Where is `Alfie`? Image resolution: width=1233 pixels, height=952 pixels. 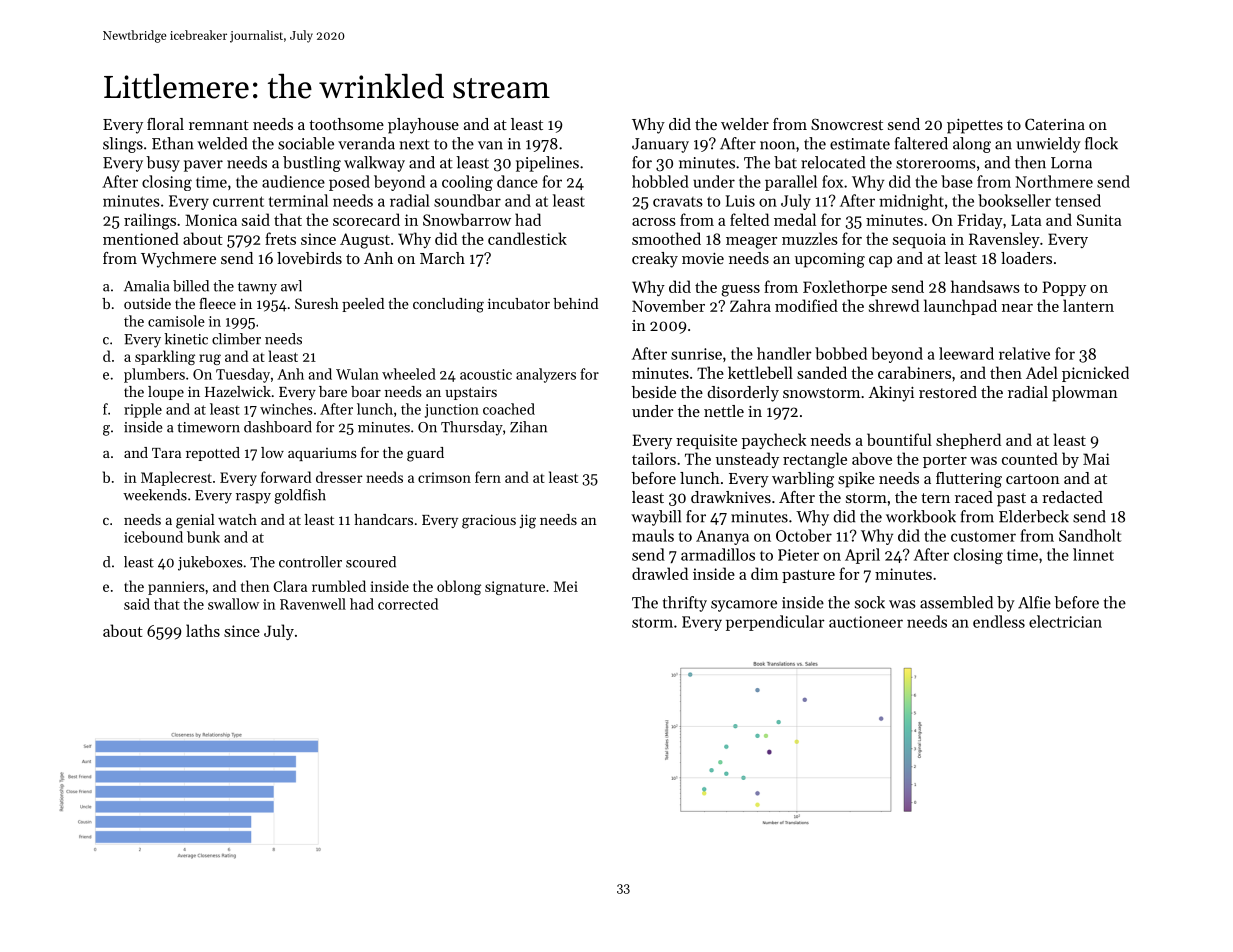
Alfie is located at coordinates (1034, 602).
